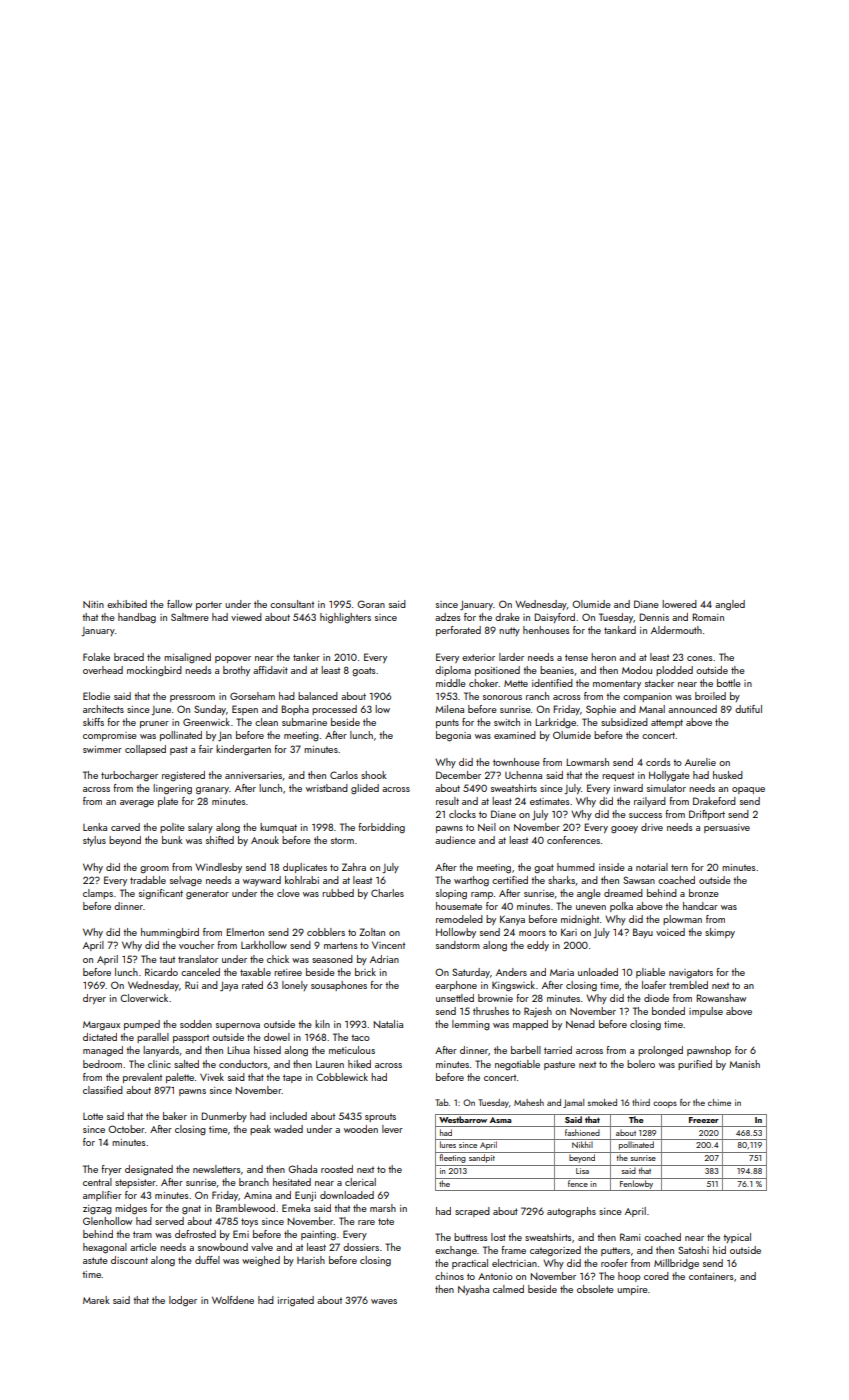  What do you see at coordinates (473, 1290) in the screenshot?
I see `Nyasha` at bounding box center [473, 1290].
